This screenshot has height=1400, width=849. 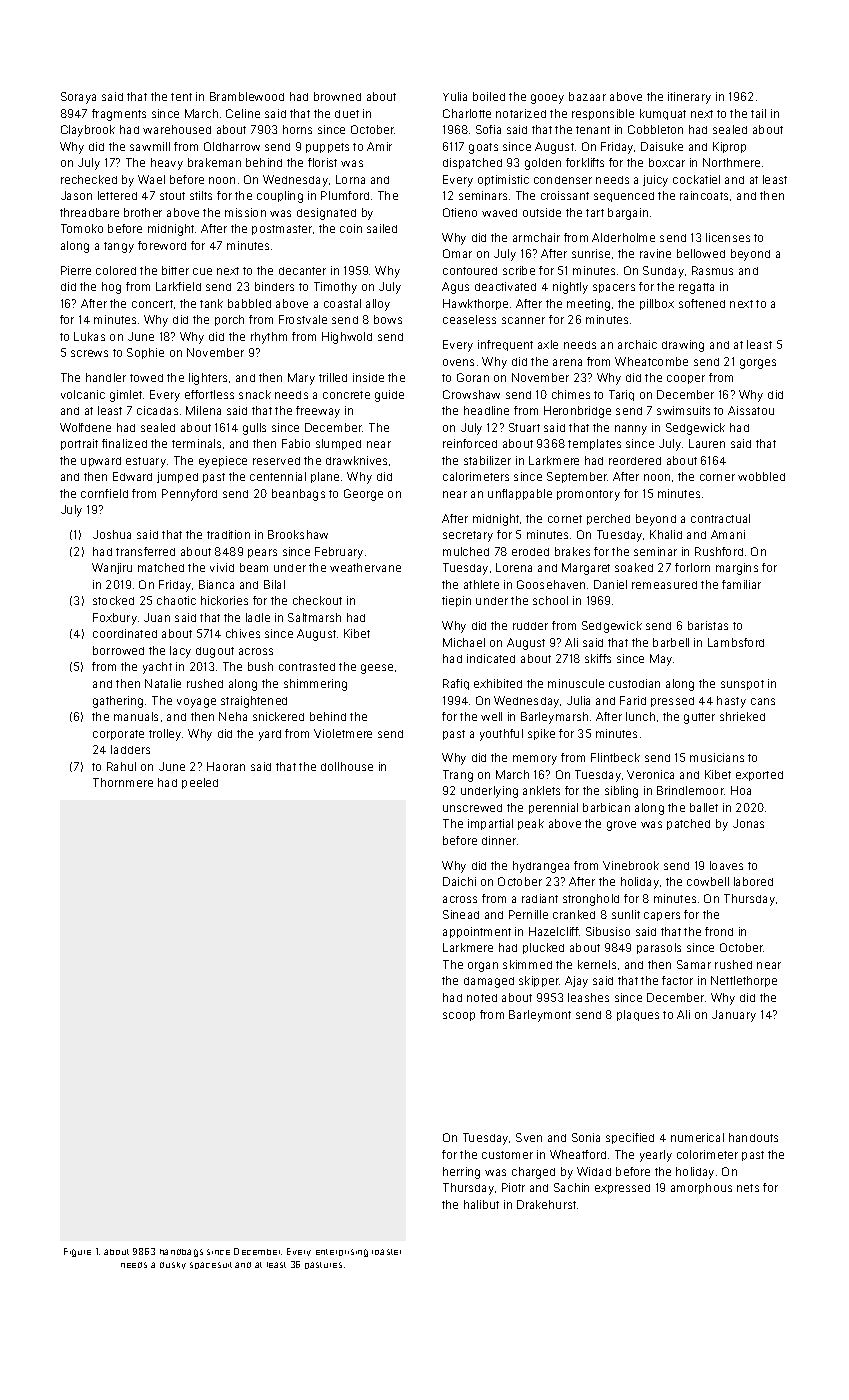 What do you see at coordinates (347, 114) in the screenshot?
I see `duet` at bounding box center [347, 114].
